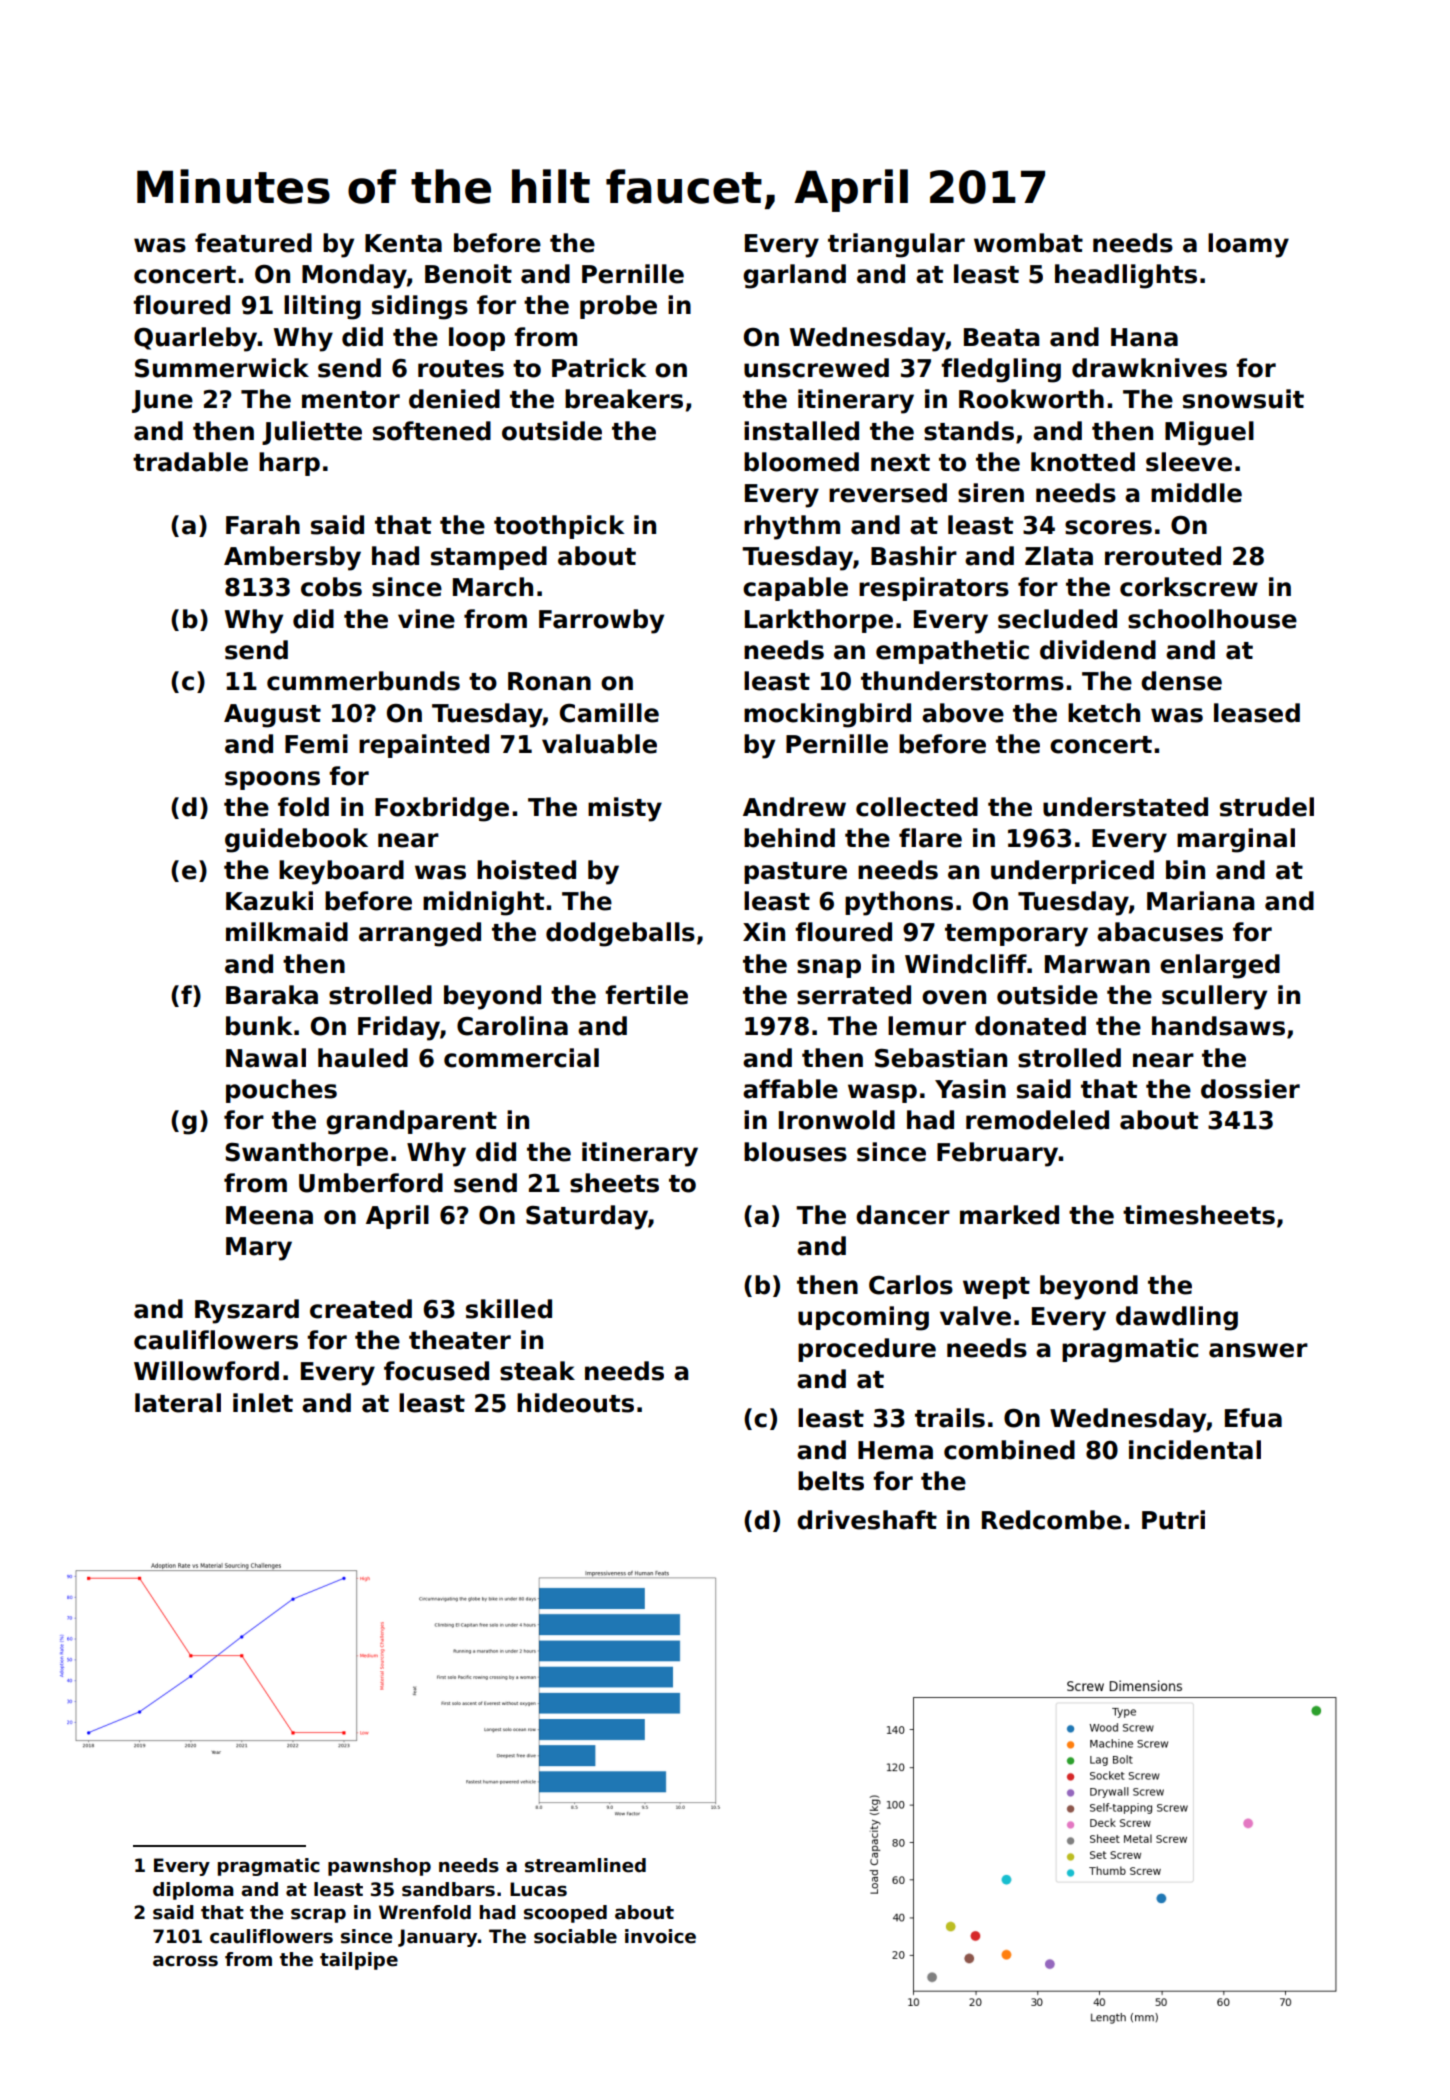  Describe the element at coordinates (178, 1403) in the page. I see `lateral` at that location.
